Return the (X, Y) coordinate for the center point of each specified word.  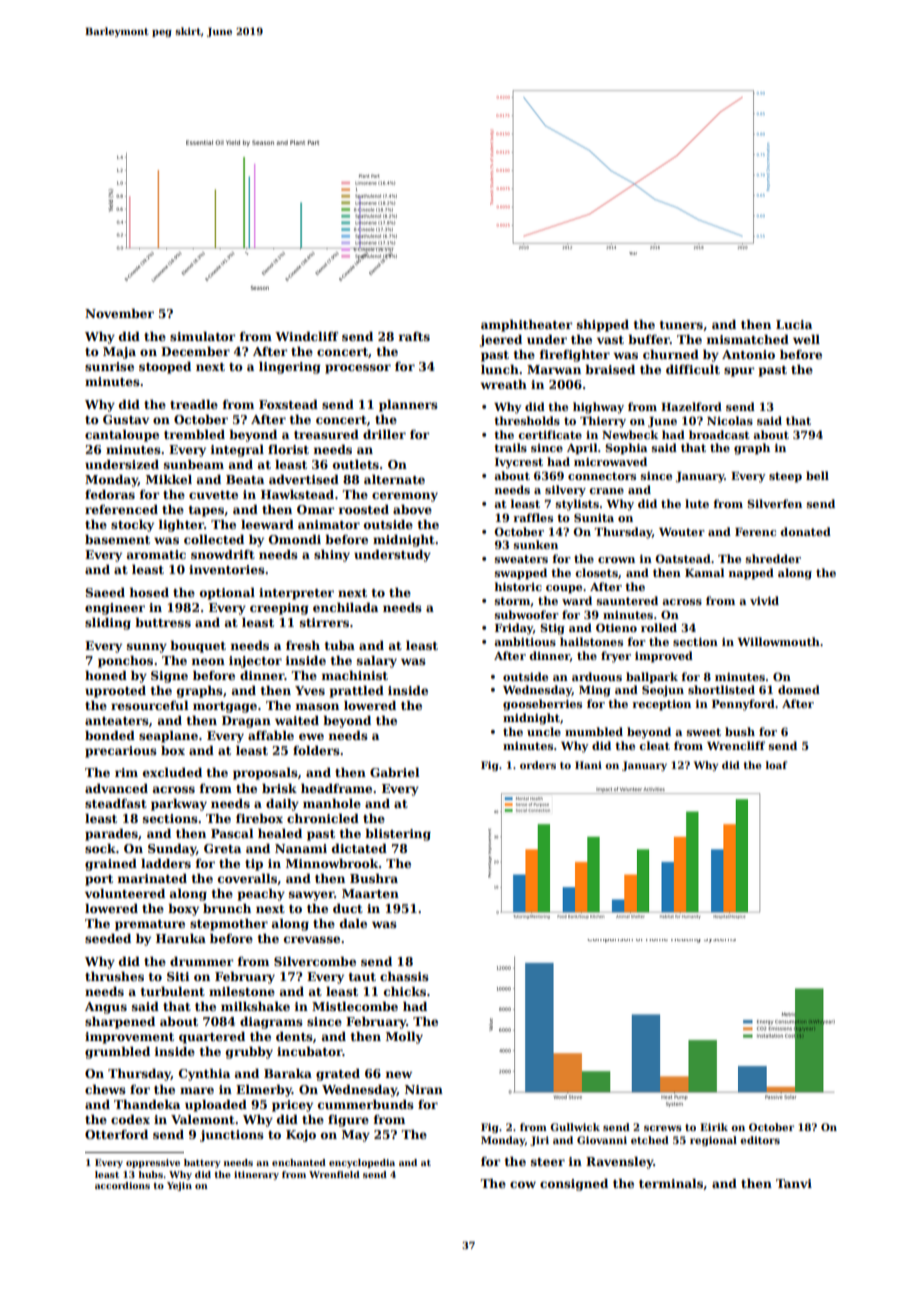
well (806, 339)
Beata (245, 479)
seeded (108, 938)
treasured (326, 434)
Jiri (539, 1141)
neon (208, 661)
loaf (776, 765)
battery (202, 1163)
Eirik (714, 1127)
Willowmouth (778, 641)
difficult (693, 369)
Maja (119, 353)
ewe (311, 736)
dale (353, 923)
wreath (503, 384)
